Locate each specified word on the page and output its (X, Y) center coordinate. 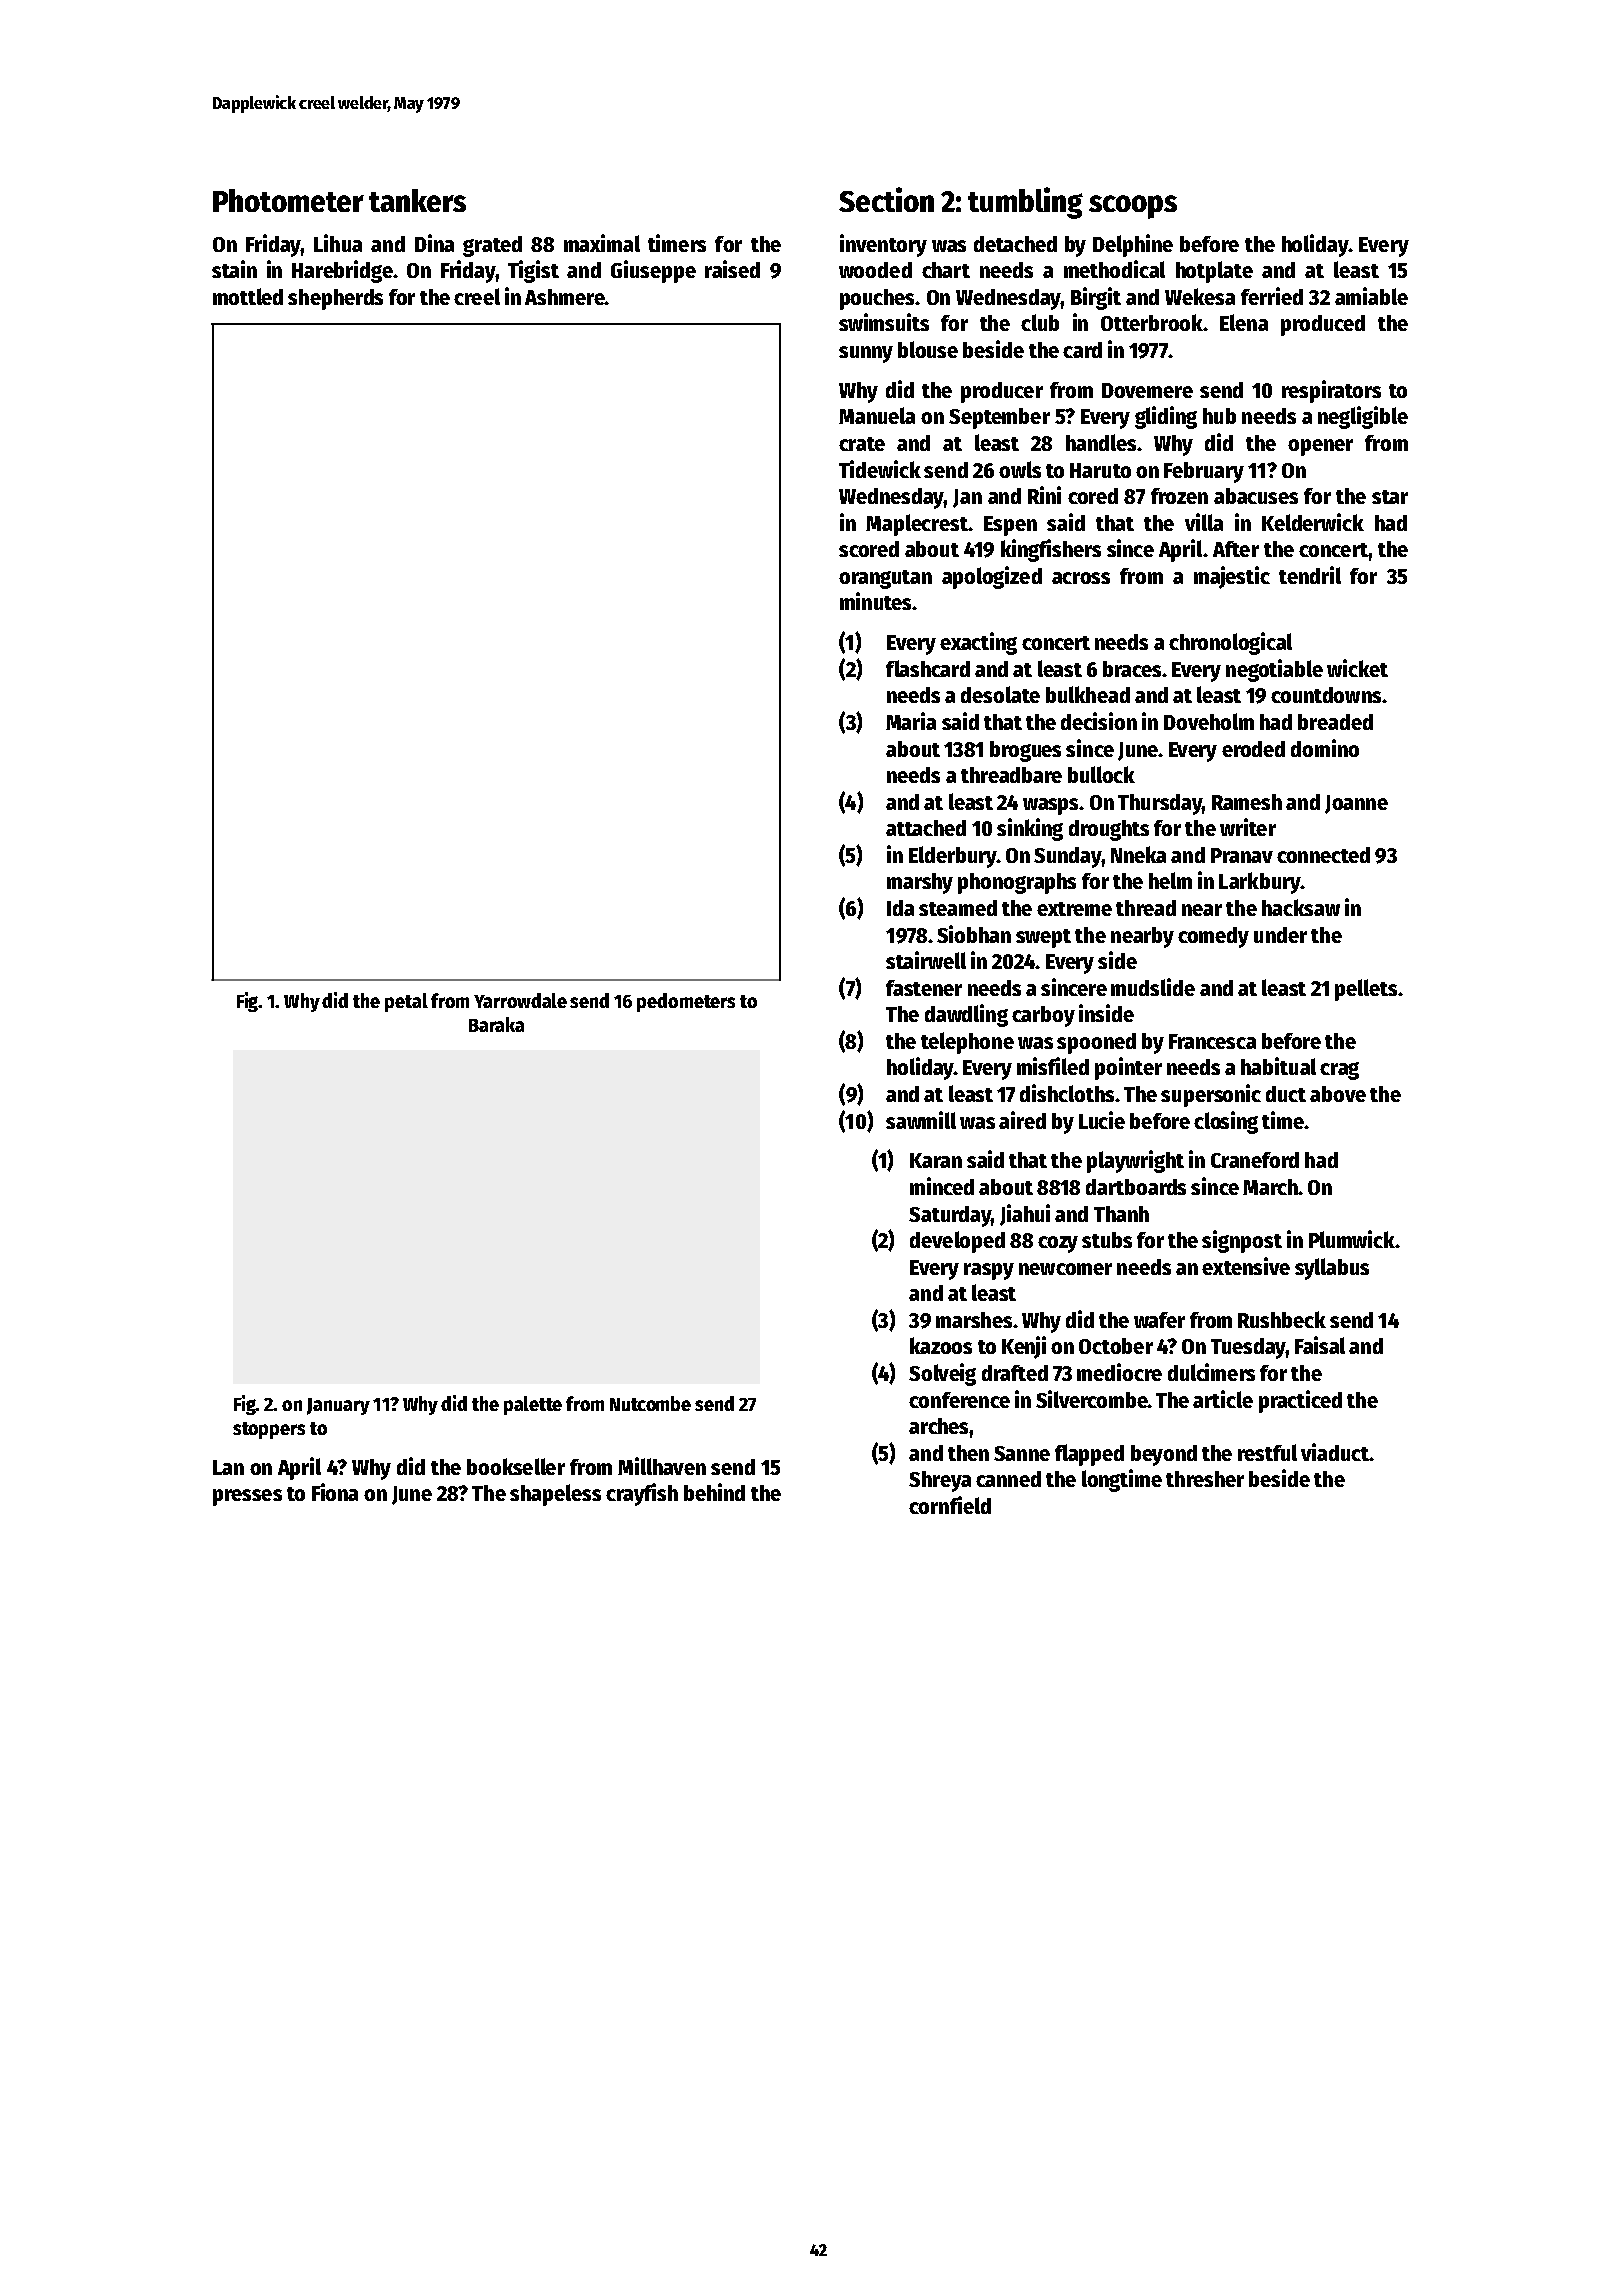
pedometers (686, 1002)
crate (862, 444)
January (338, 1406)
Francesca (1212, 1041)
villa (1204, 522)
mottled (248, 296)
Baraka (496, 1024)
